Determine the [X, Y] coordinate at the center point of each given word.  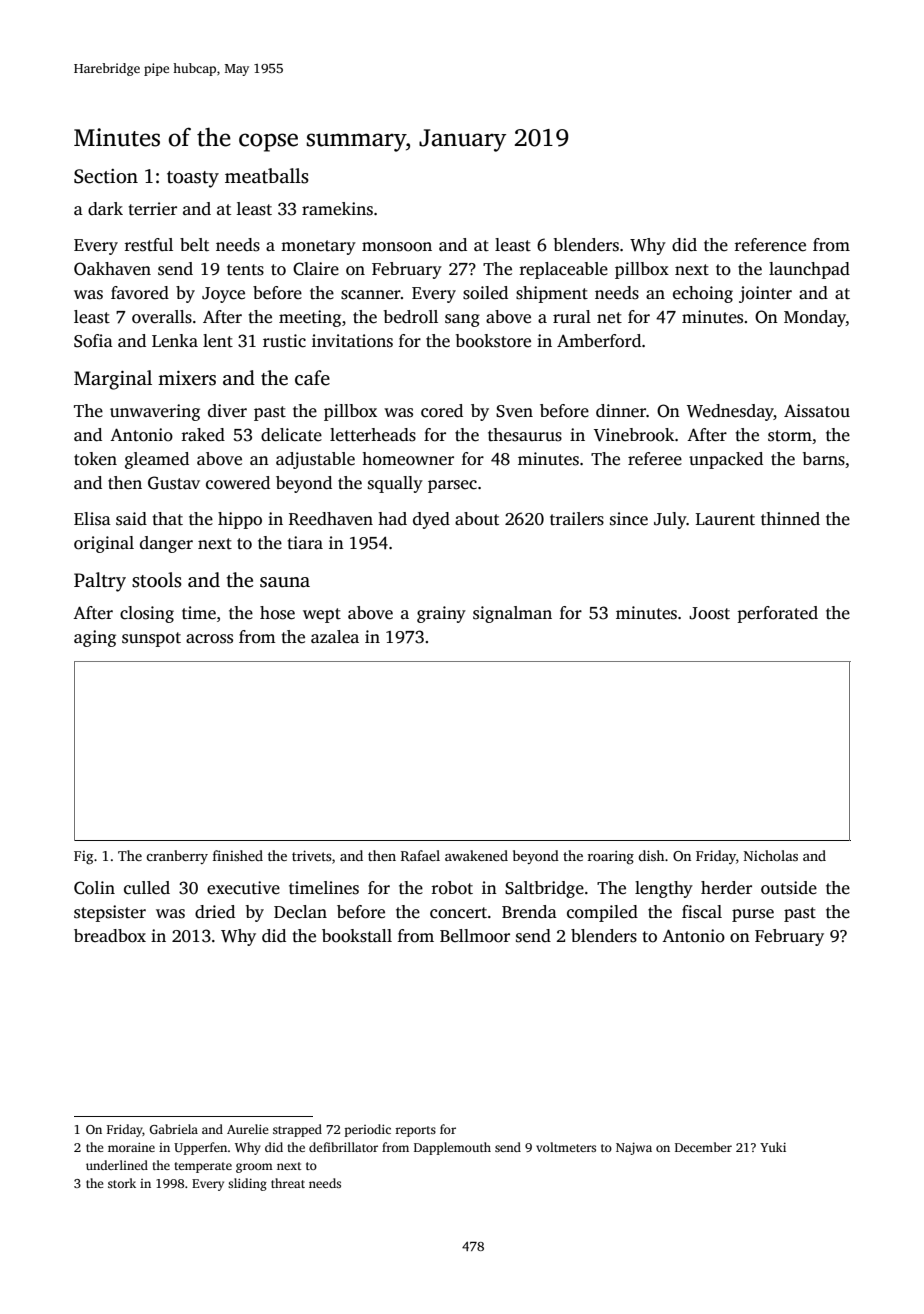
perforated [777, 614]
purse [753, 915]
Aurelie [248, 1129]
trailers [577, 519]
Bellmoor [475, 936]
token [95, 459]
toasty [193, 179]
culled [147, 888]
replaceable [563, 270]
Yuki [773, 1147]
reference [770, 245]
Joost [709, 613]
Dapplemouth [452, 1148]
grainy [441, 614]
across [209, 639]
